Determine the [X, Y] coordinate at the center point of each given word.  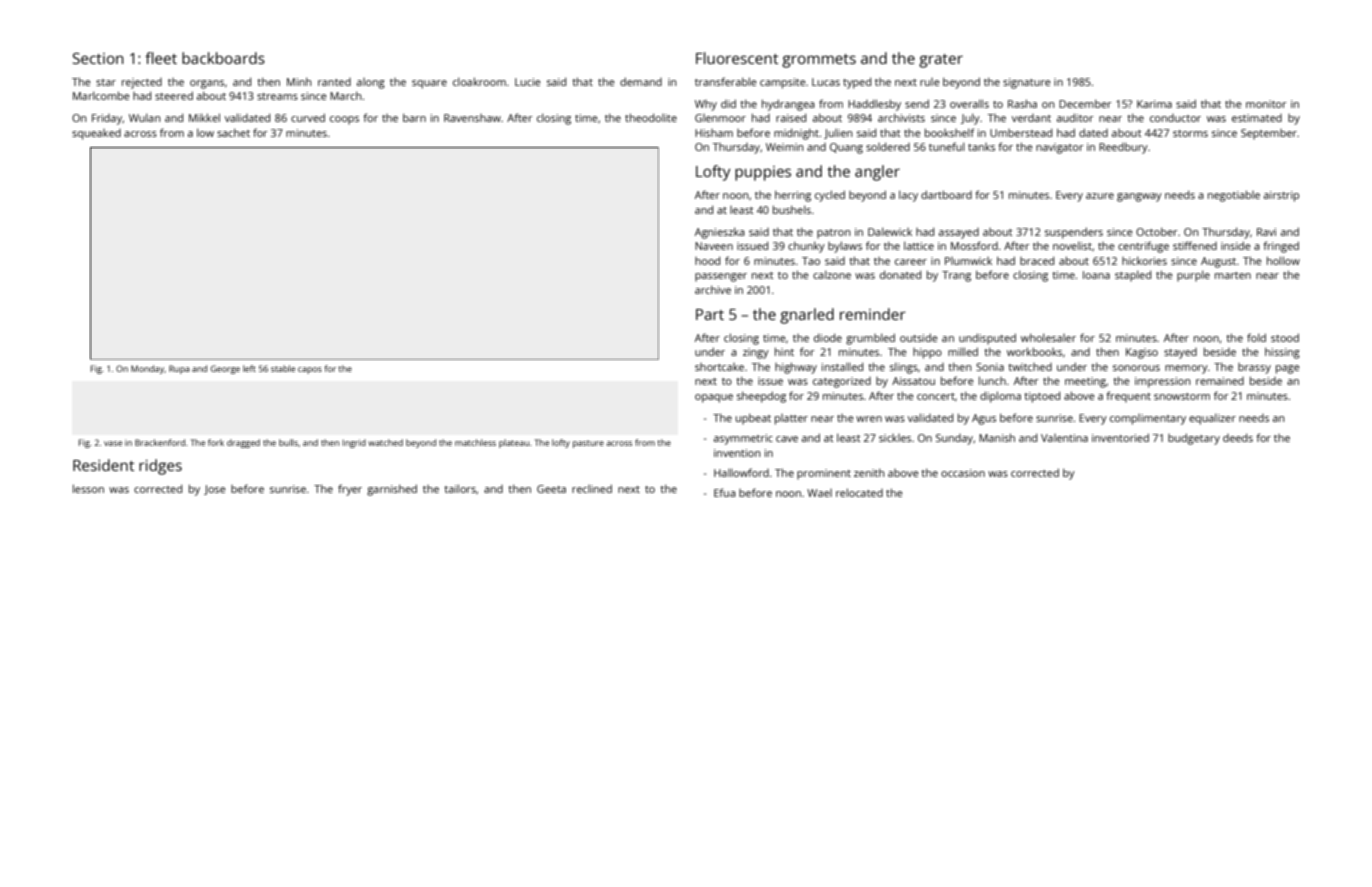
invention [737, 453]
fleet [161, 58]
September [1269, 134]
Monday [147, 369]
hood [707, 260]
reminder [873, 314]
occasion [963, 473]
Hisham [714, 133]
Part [710, 314]
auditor [1075, 117]
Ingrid [354, 443]
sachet [233, 132]
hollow [1283, 260]
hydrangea [788, 105]
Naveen [714, 246]
